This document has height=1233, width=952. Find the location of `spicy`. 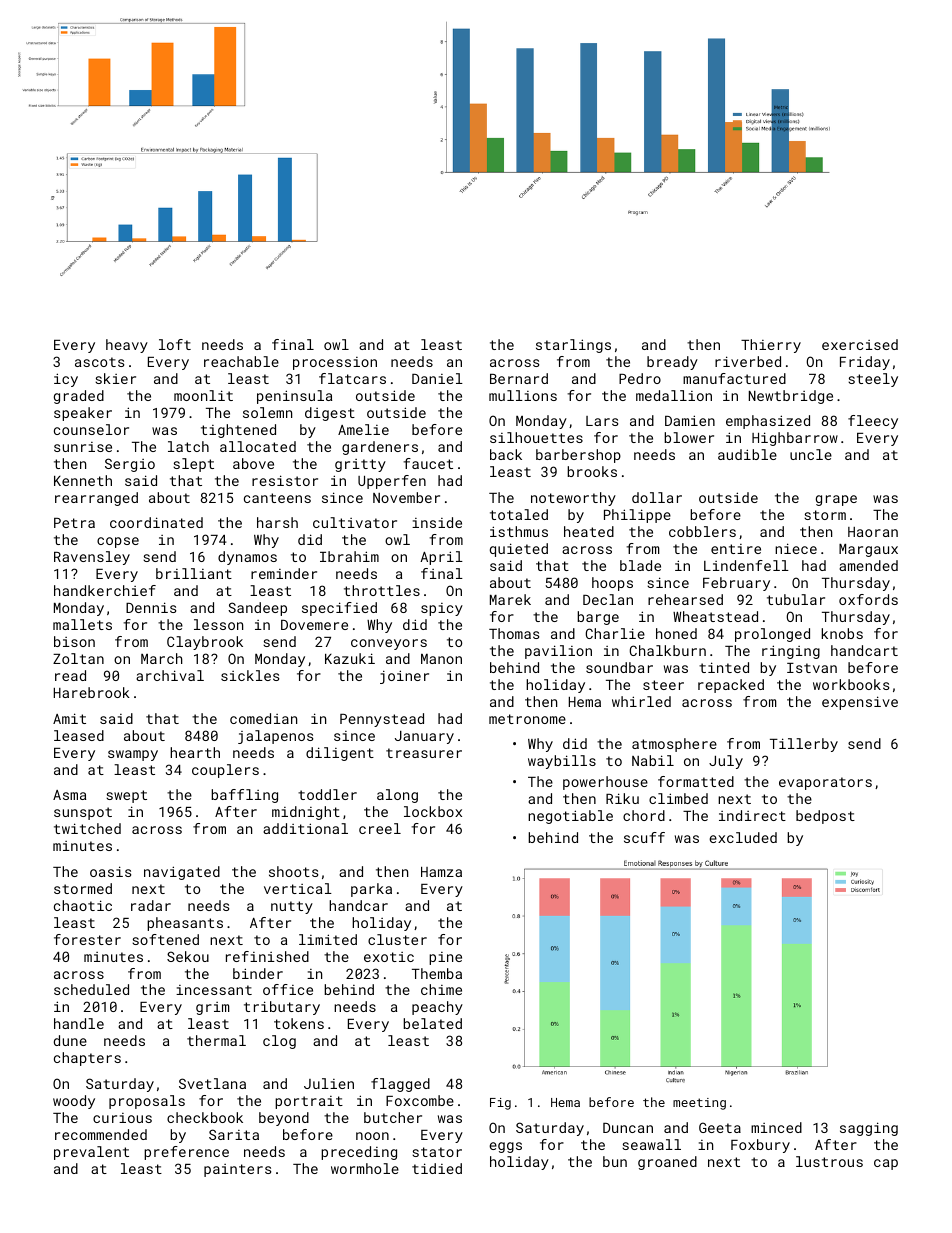

spicy is located at coordinates (442, 609).
